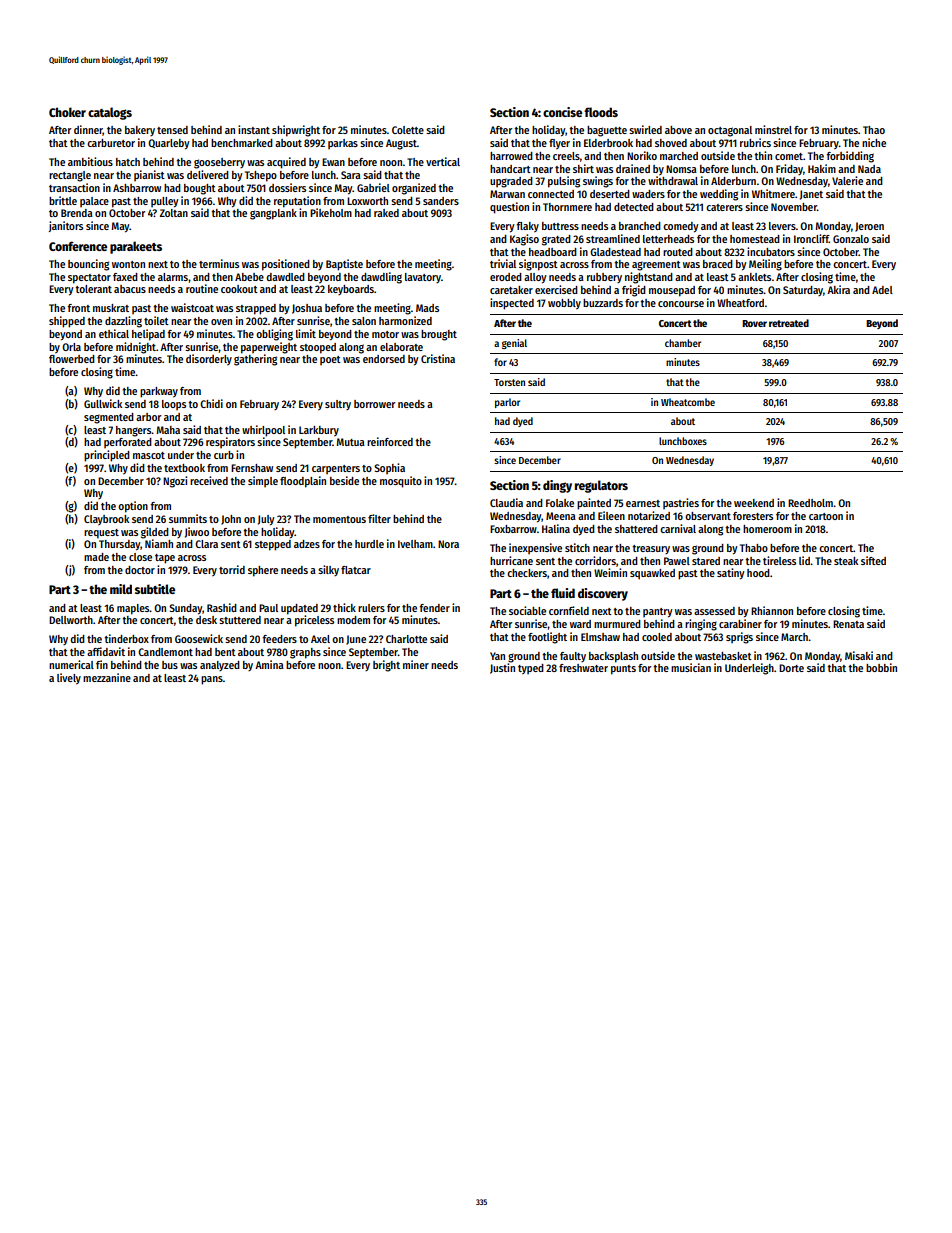 The height and width of the screenshot is (1233, 952). I want to click on option, so click(133, 507).
